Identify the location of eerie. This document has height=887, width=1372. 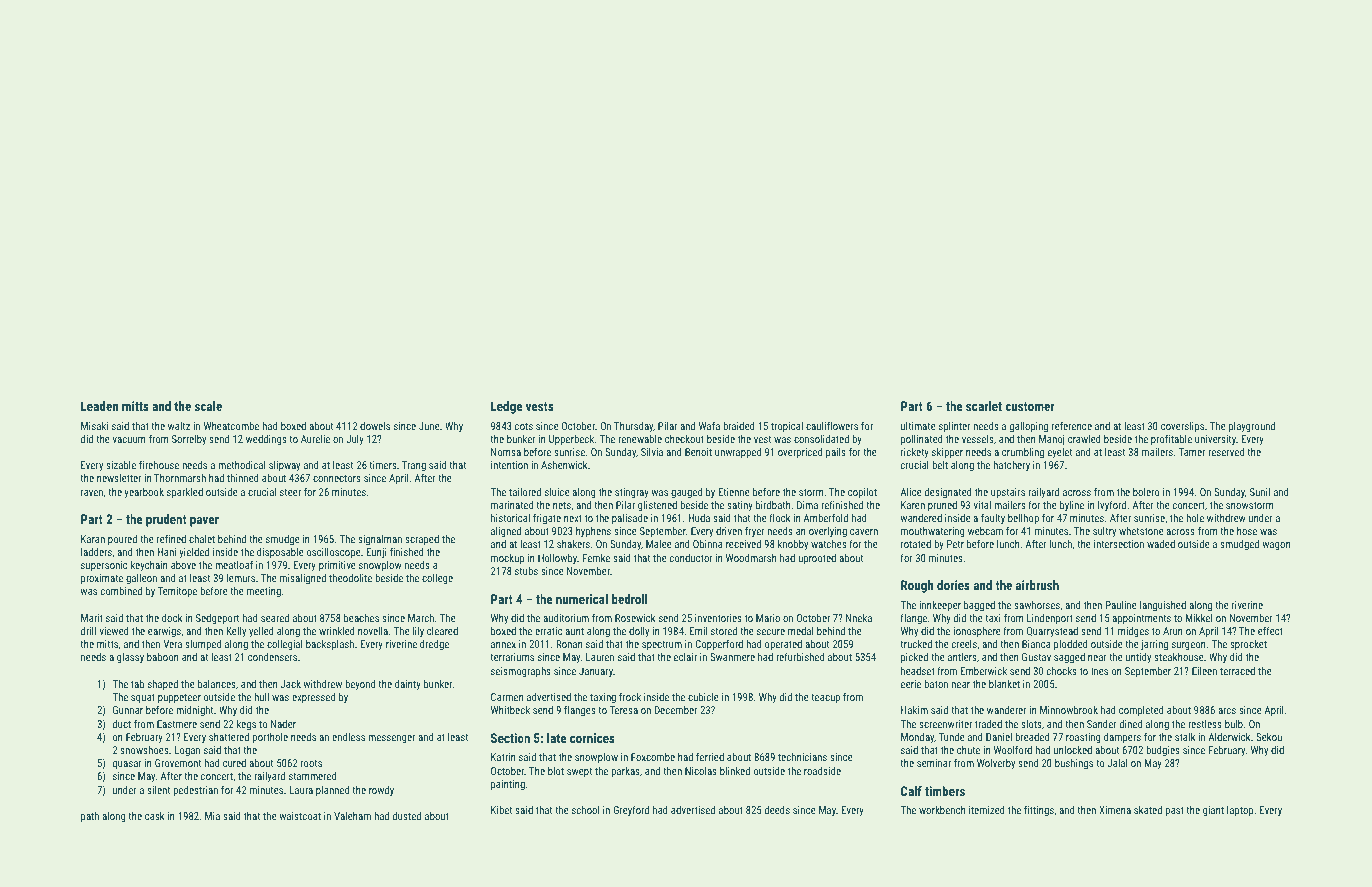
(911, 684).
